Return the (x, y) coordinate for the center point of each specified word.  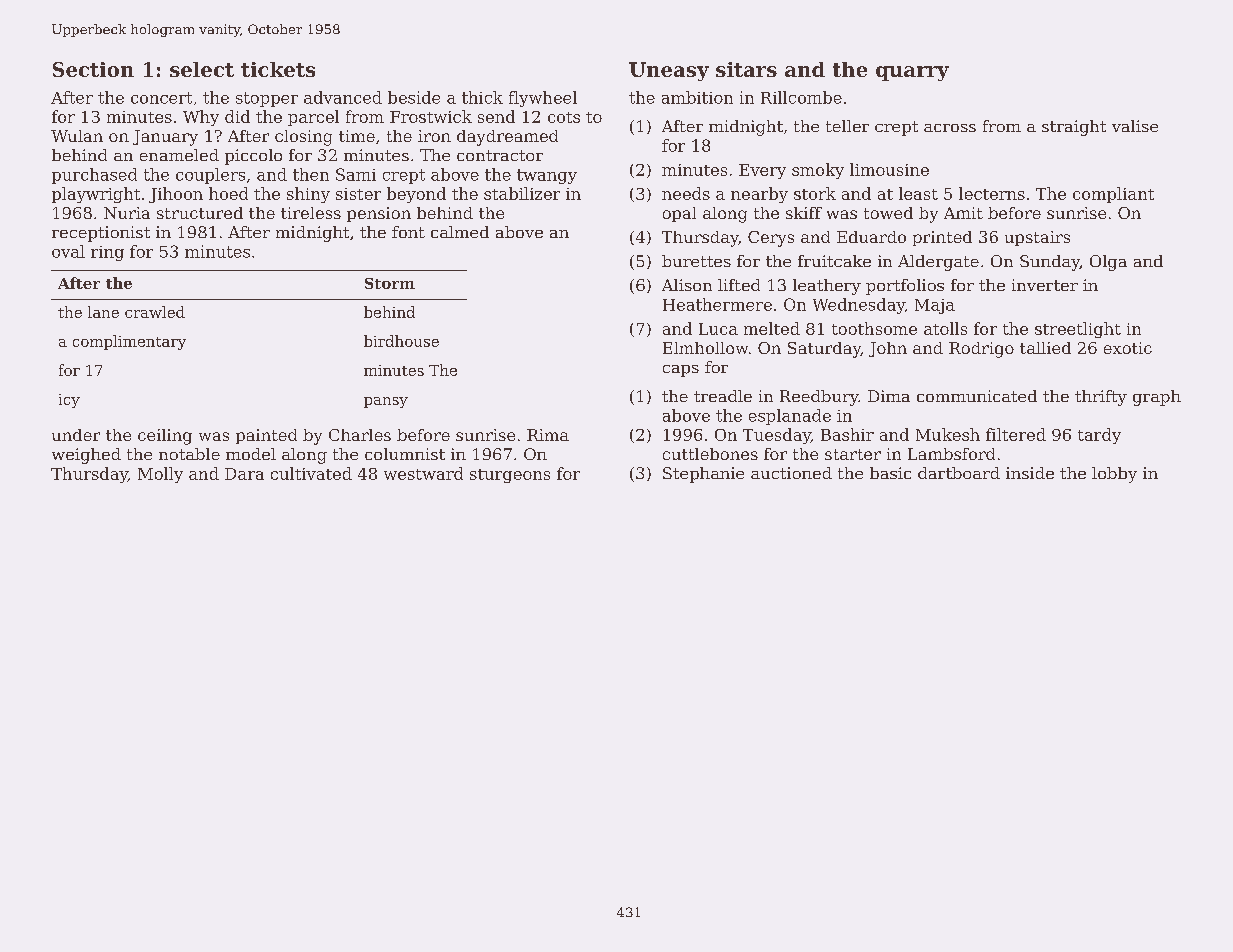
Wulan (77, 136)
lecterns (992, 193)
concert (161, 98)
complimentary (129, 342)
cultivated (311, 473)
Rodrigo (981, 350)
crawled (155, 312)
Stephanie (703, 475)
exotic (1128, 348)
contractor (500, 155)
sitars (746, 69)
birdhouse (401, 341)
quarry (912, 73)
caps (681, 371)
